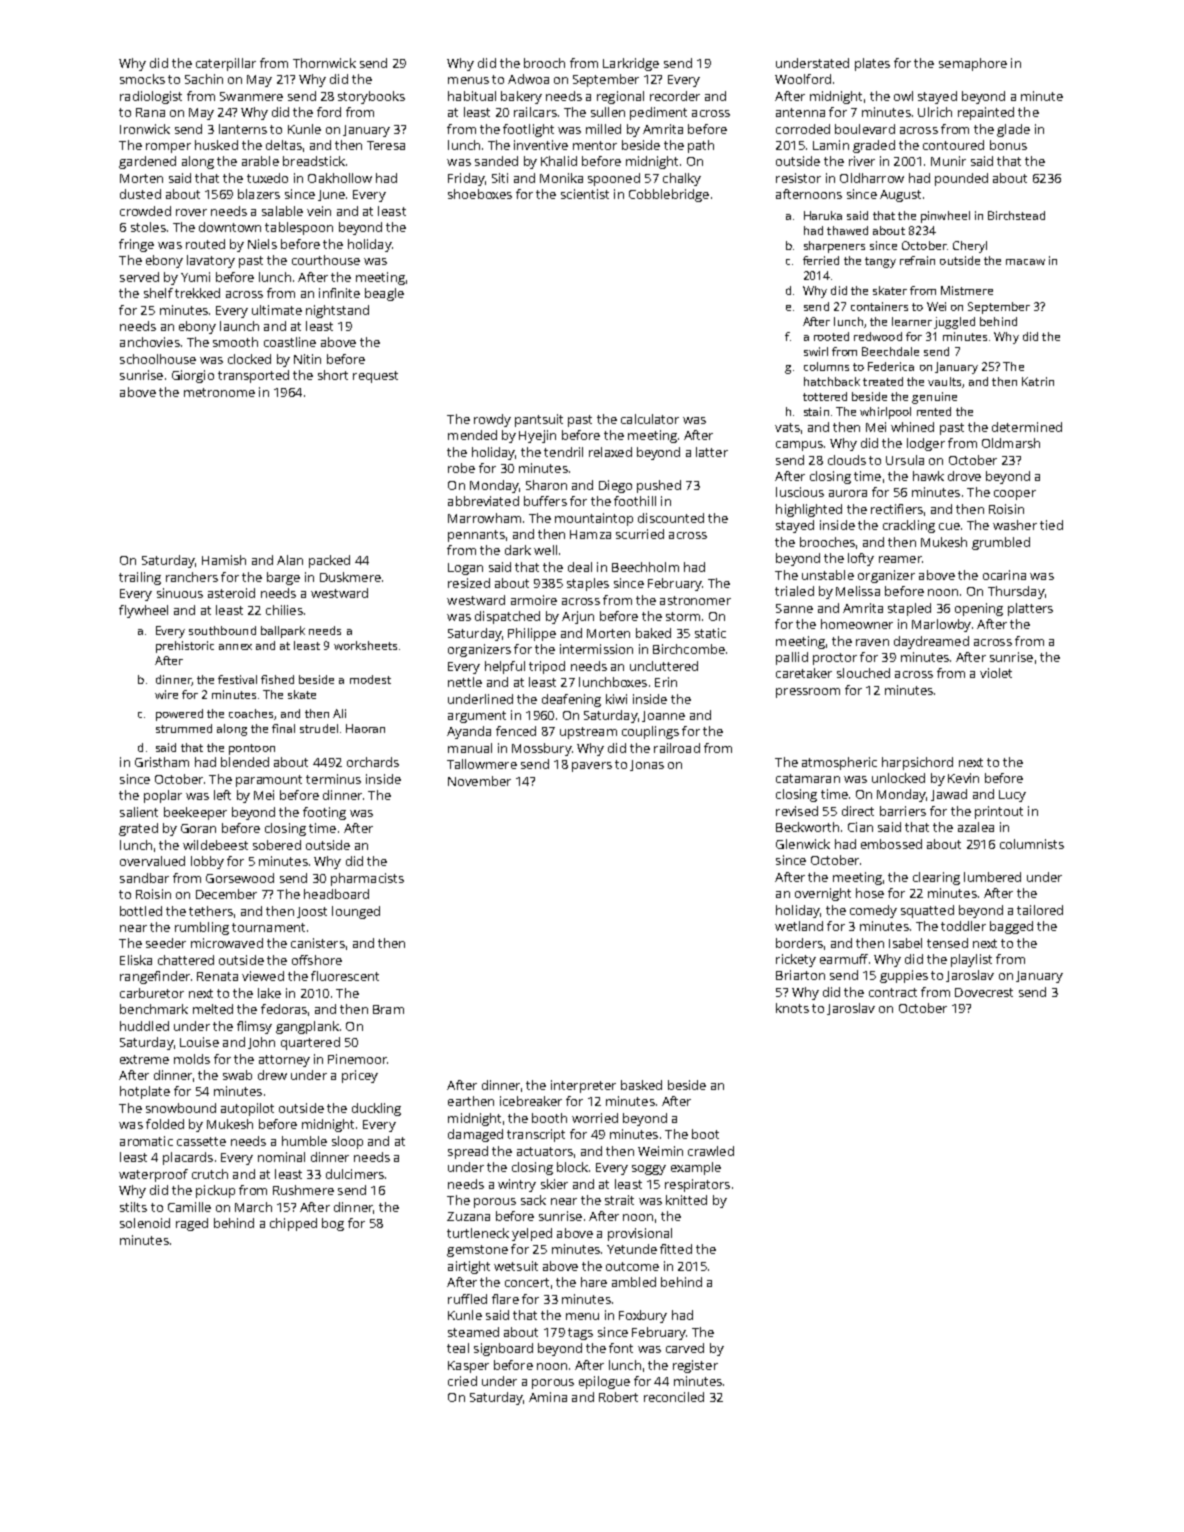 The image size is (1184, 1532). I want to click on storybooks, so click(371, 97).
